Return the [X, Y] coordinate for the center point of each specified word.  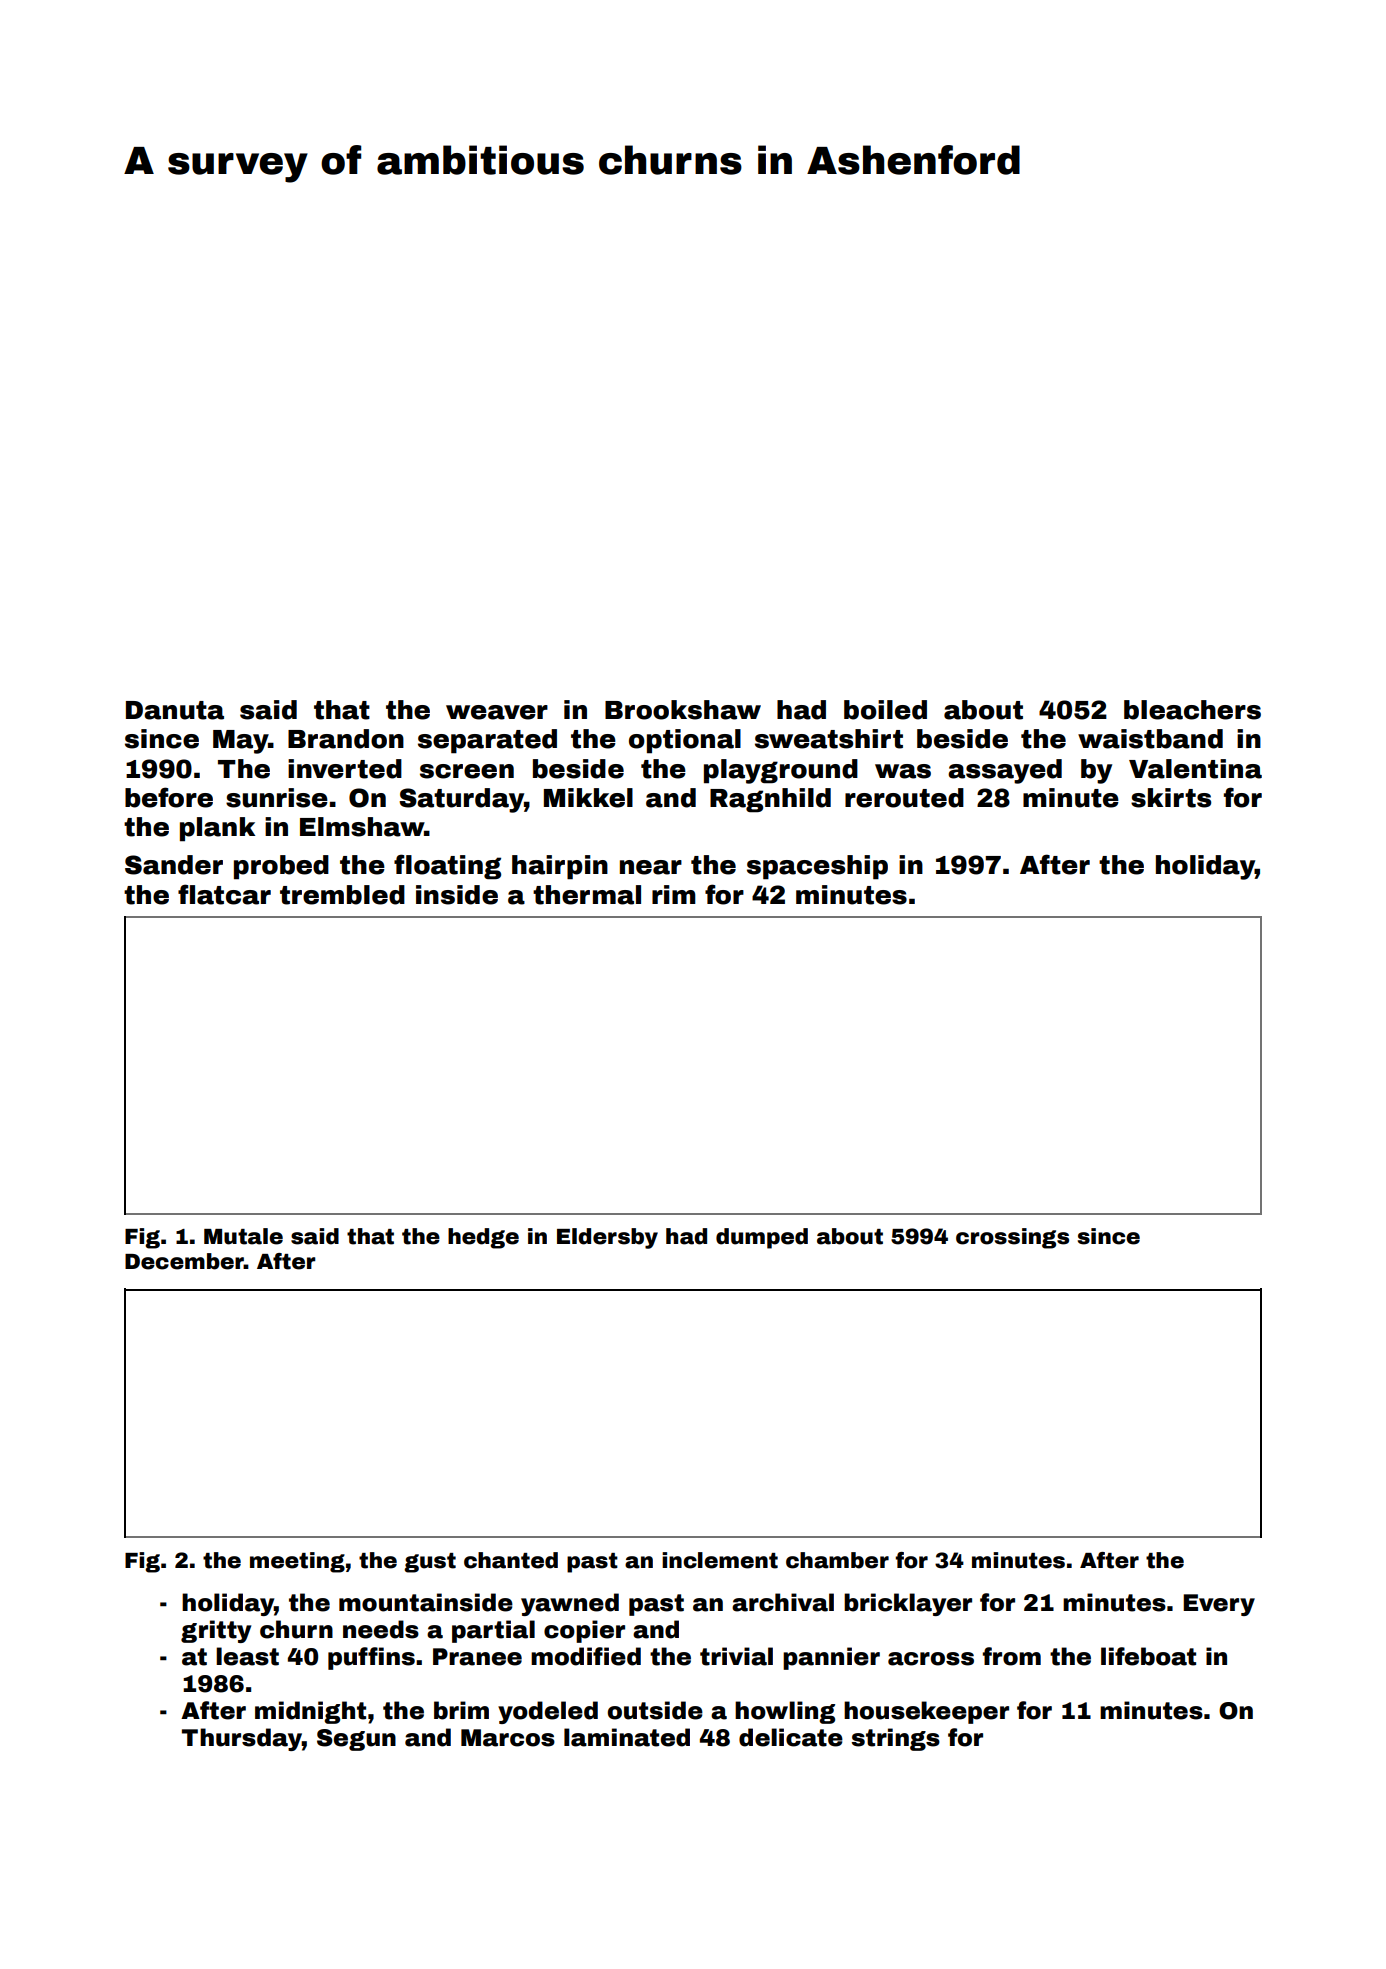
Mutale [243, 1236]
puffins [371, 1658]
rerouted [904, 798]
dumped [762, 1238]
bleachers [1192, 710]
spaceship [817, 867]
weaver [497, 712]
